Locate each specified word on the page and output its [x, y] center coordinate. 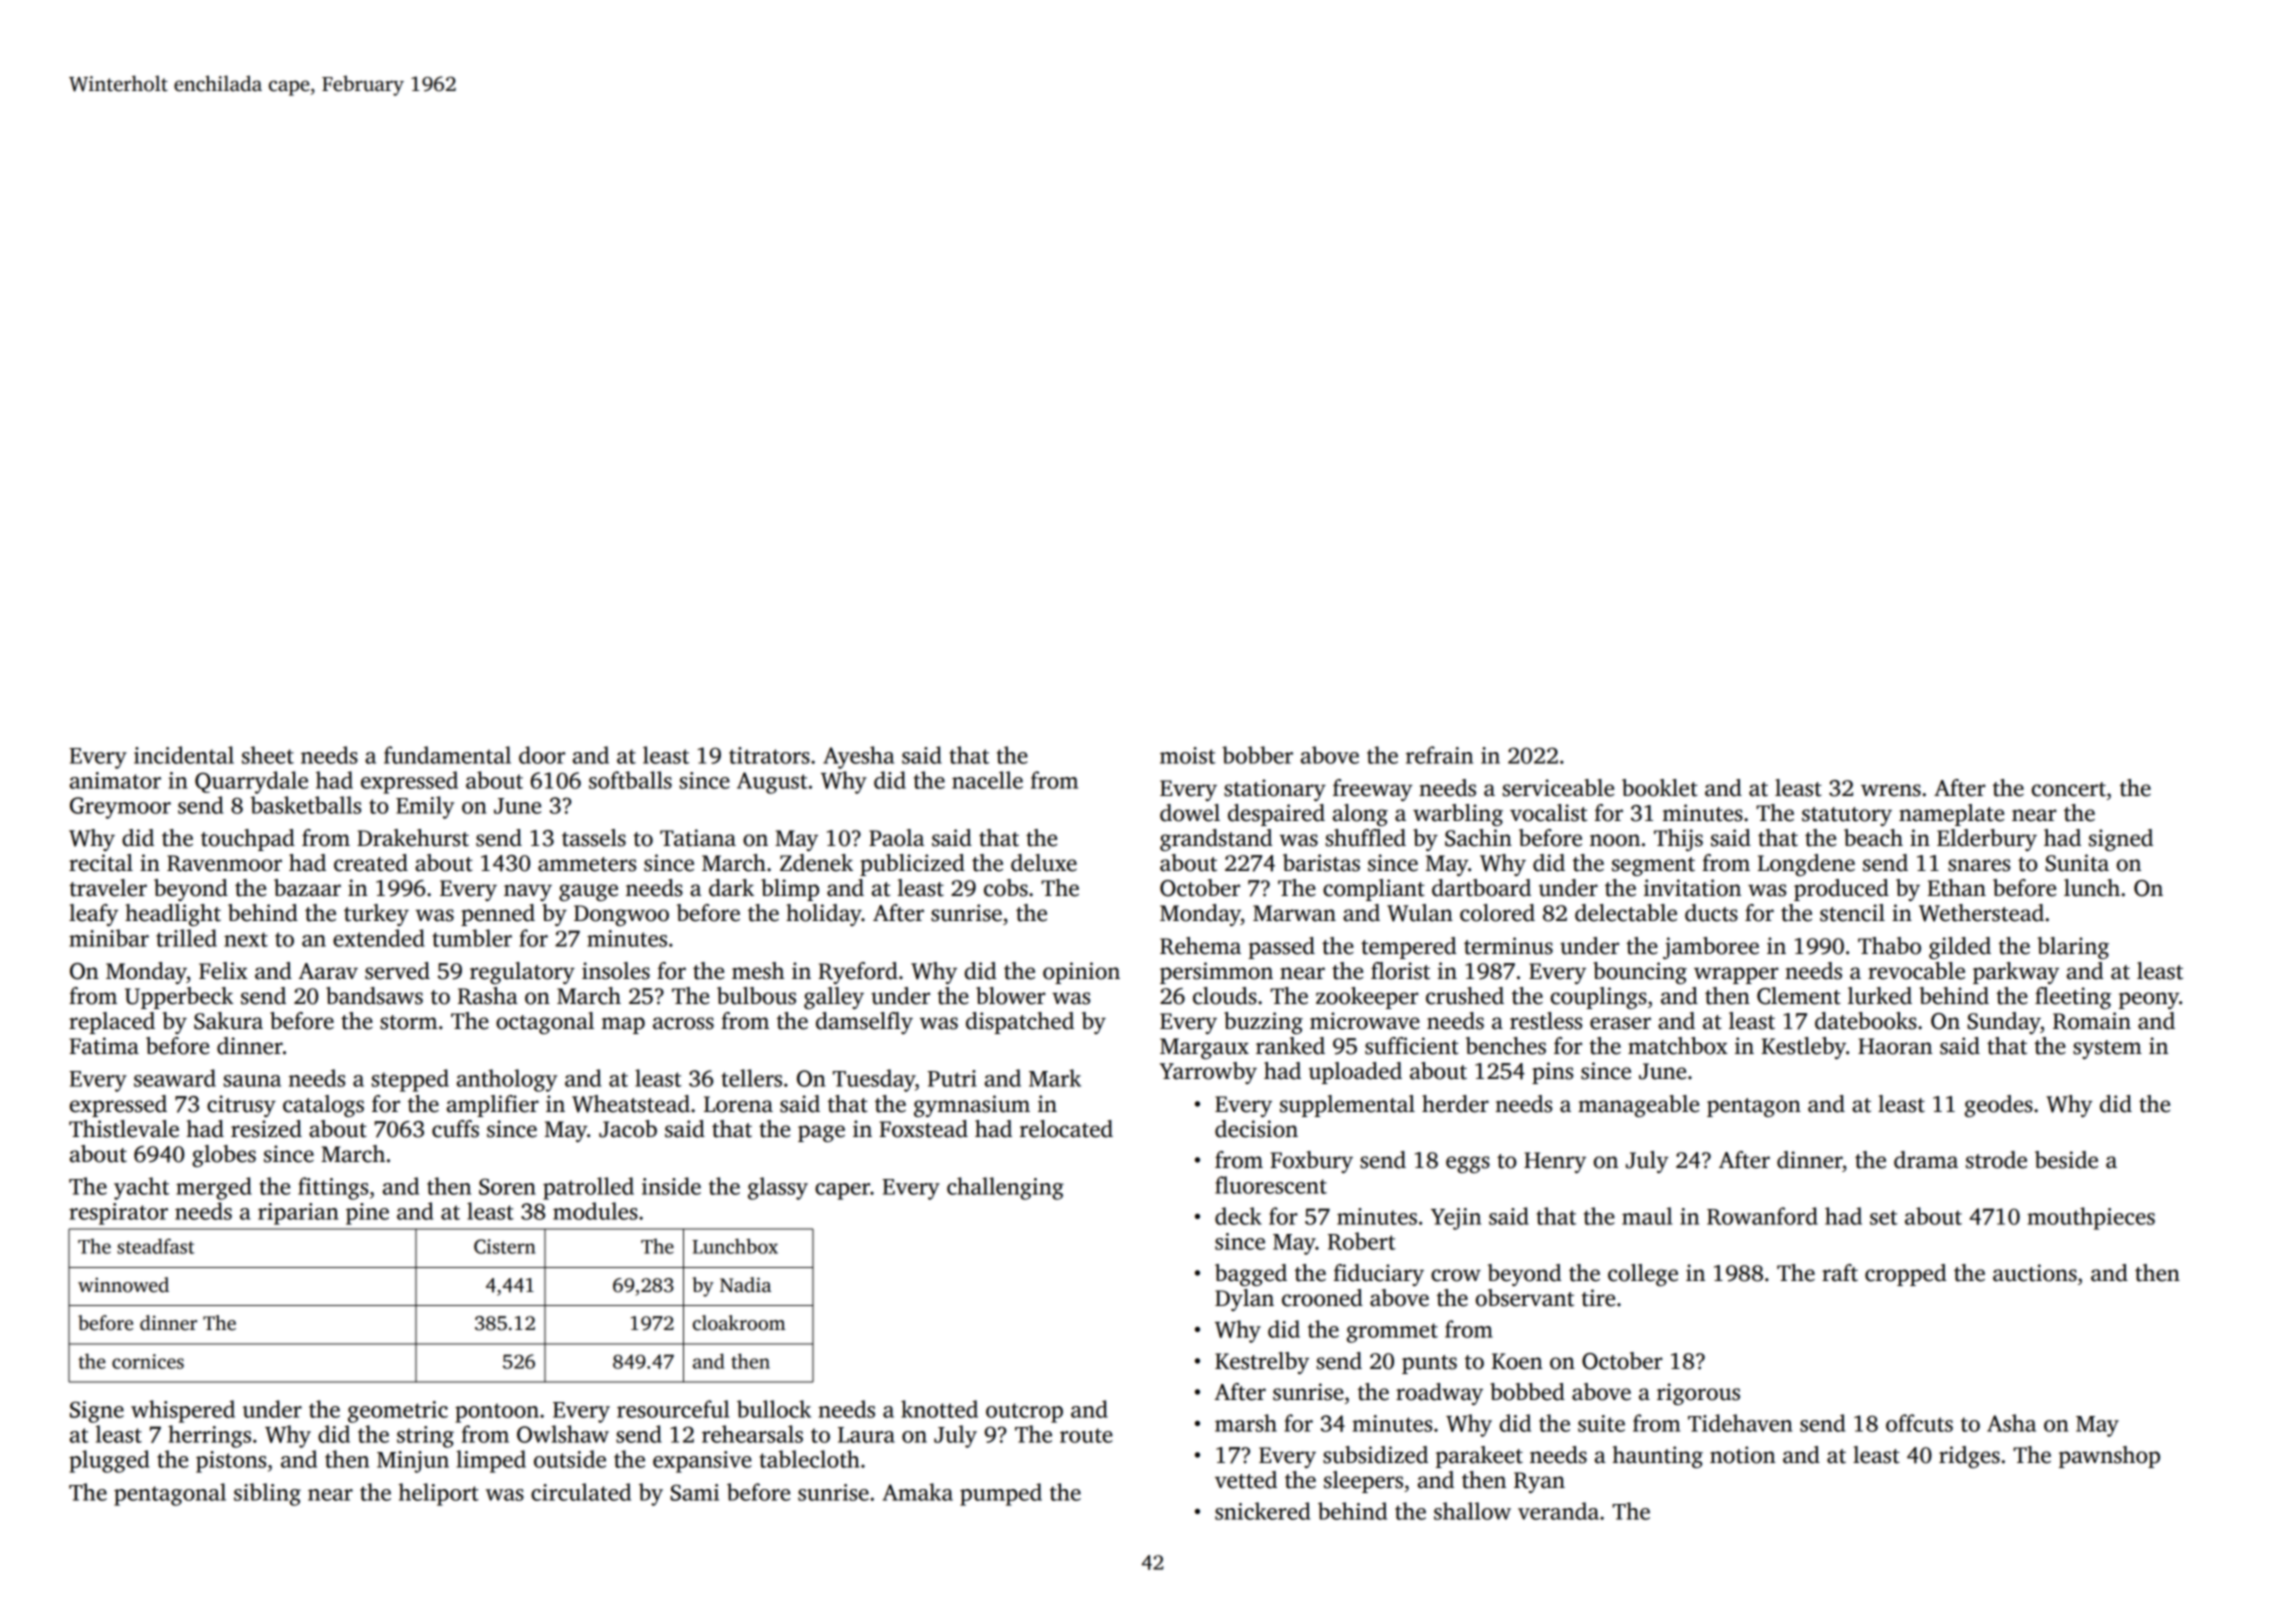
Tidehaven [1740, 1423]
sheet [268, 755]
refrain [1439, 755]
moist [1188, 755]
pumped [1001, 1494]
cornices [148, 1361]
